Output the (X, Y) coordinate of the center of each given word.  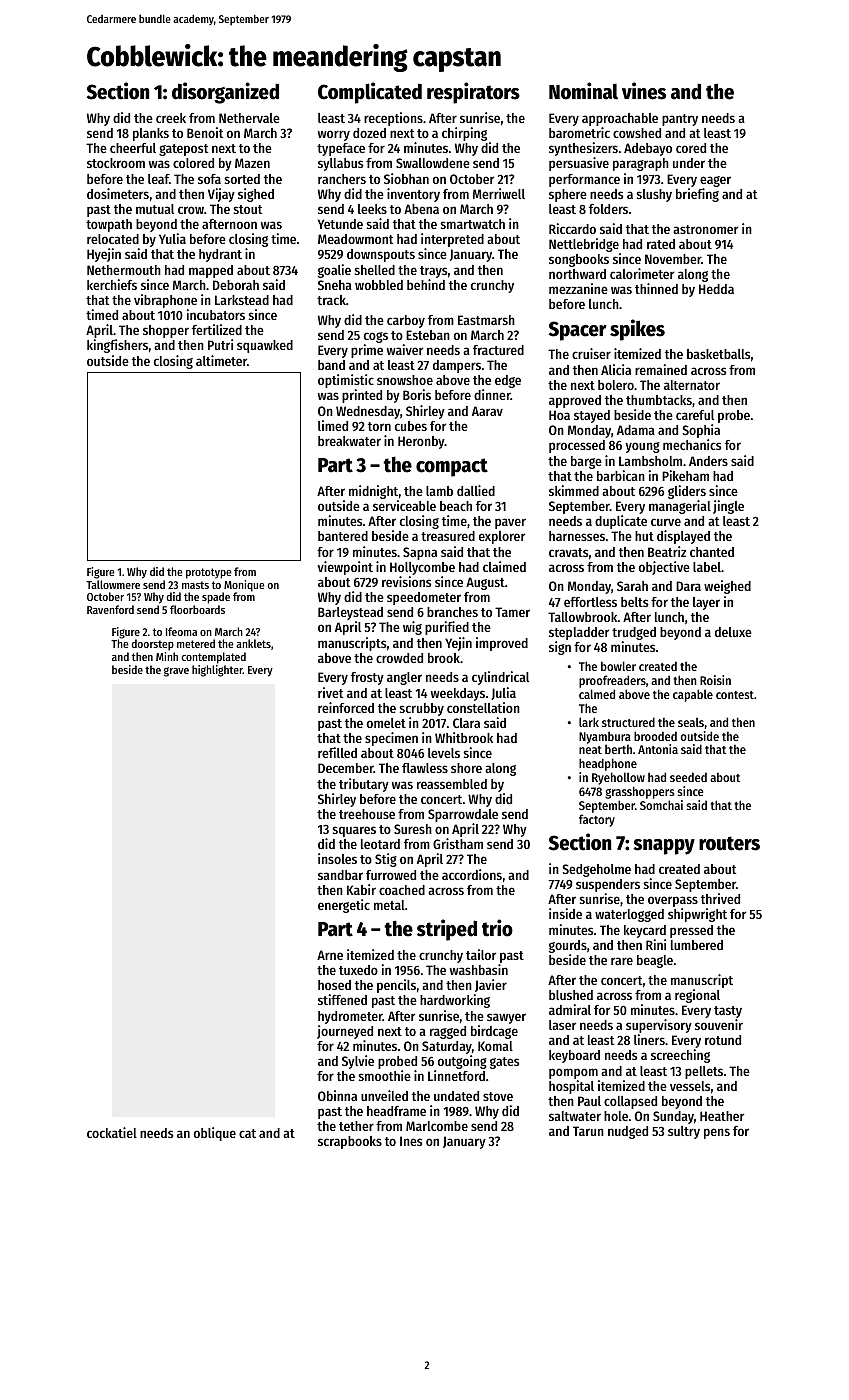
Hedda (716, 289)
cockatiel (112, 1132)
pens (717, 1133)
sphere (568, 195)
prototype (209, 573)
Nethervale (249, 118)
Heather (722, 1116)
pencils (396, 986)
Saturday (447, 1047)
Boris (417, 394)
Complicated (370, 93)
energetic (344, 906)
